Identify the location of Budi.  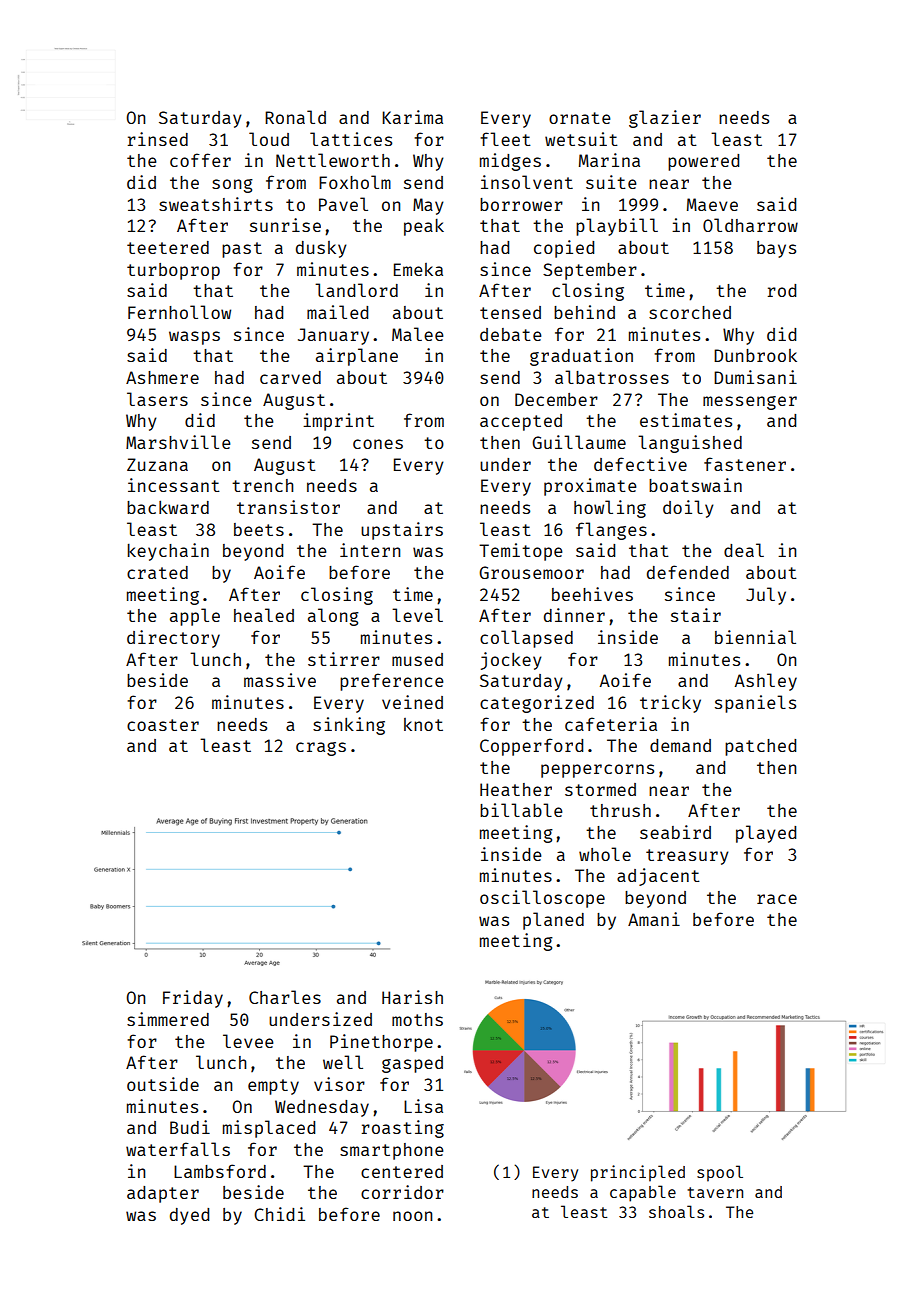
(190, 1127).
